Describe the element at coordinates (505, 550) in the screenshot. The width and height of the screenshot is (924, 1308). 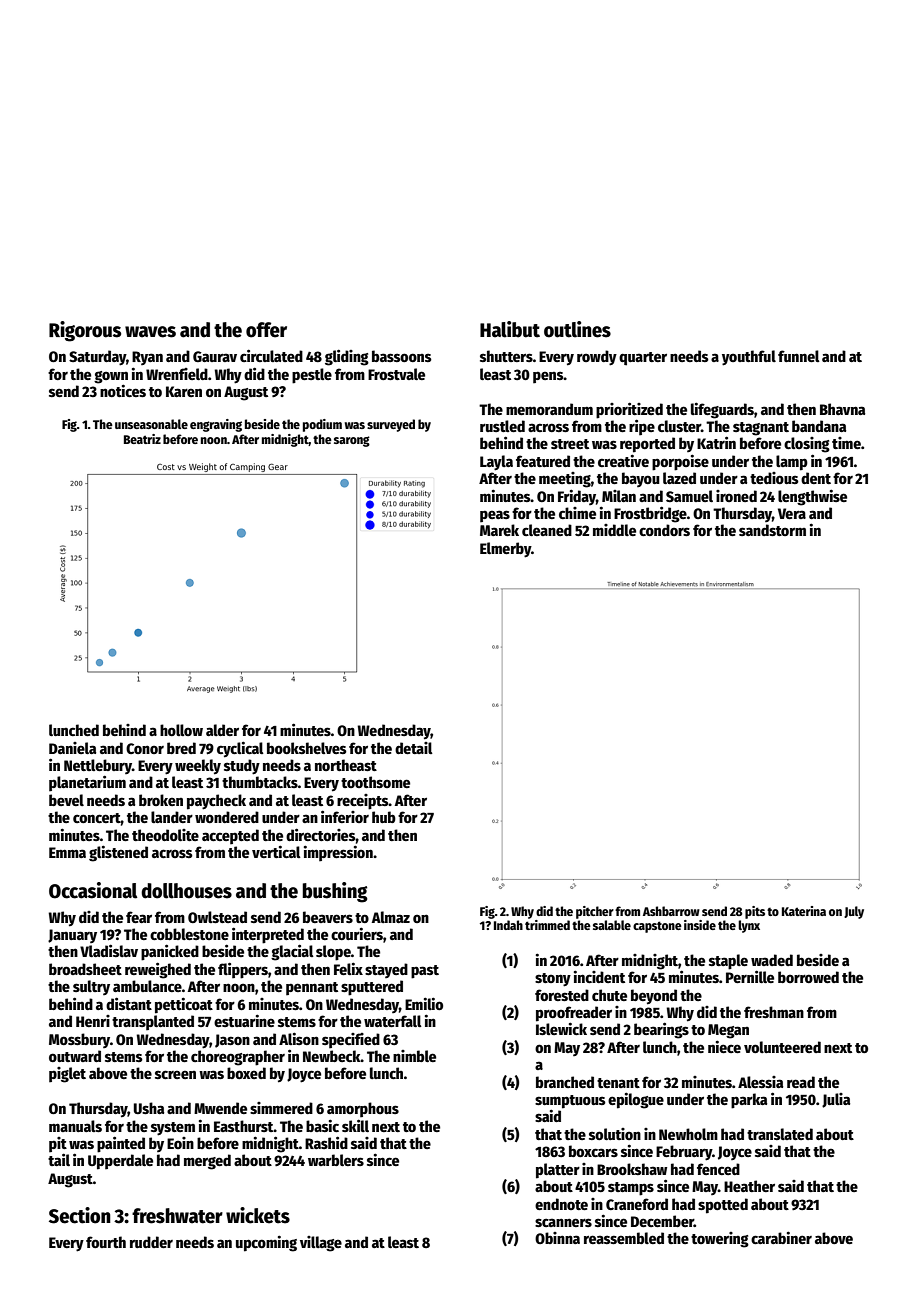
I see `Elmerby` at that location.
